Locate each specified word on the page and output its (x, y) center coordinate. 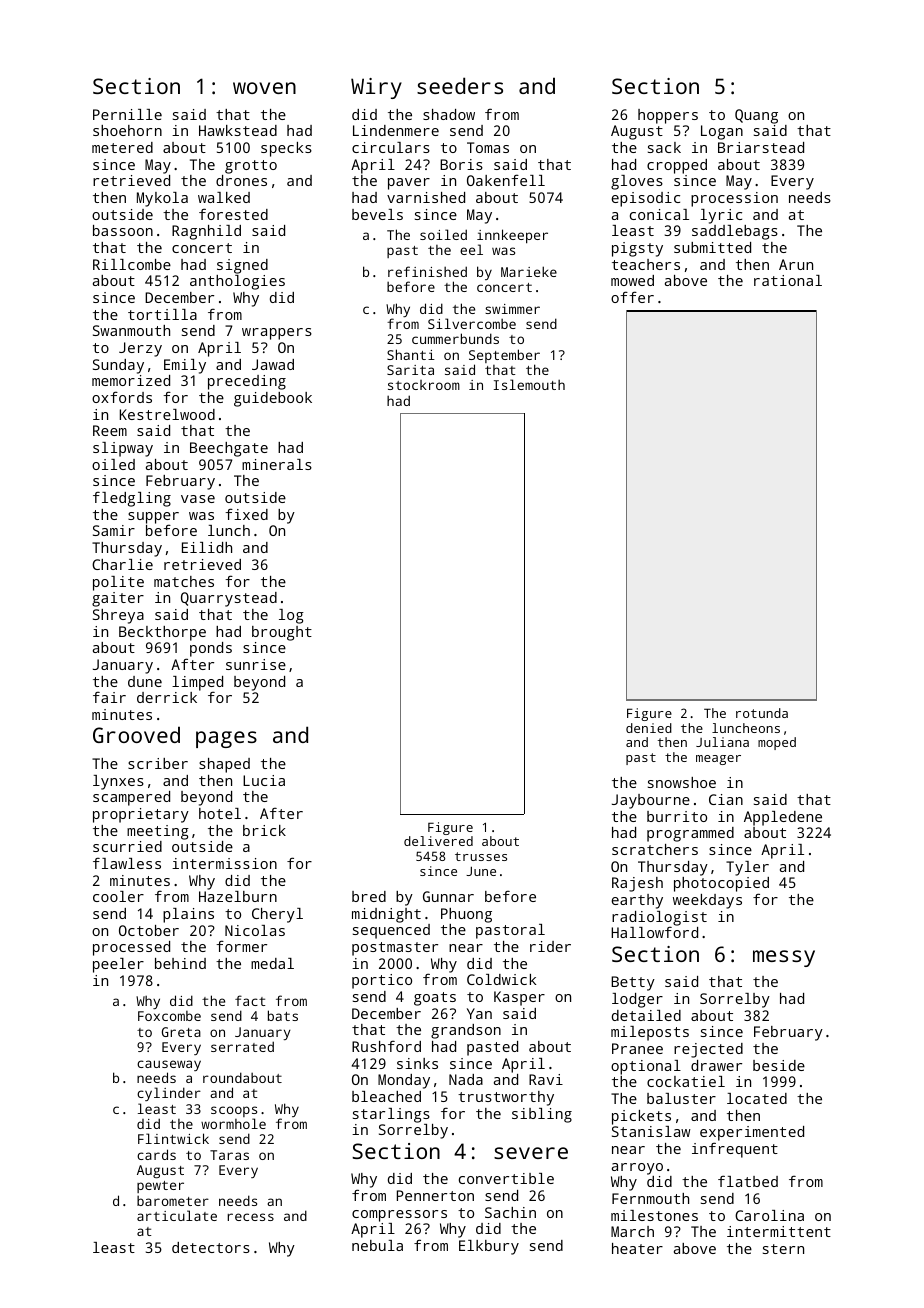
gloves (637, 182)
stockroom (424, 385)
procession (734, 199)
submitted (712, 247)
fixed (246, 514)
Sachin (510, 1212)
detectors (211, 1247)
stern (783, 1249)
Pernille (127, 114)
